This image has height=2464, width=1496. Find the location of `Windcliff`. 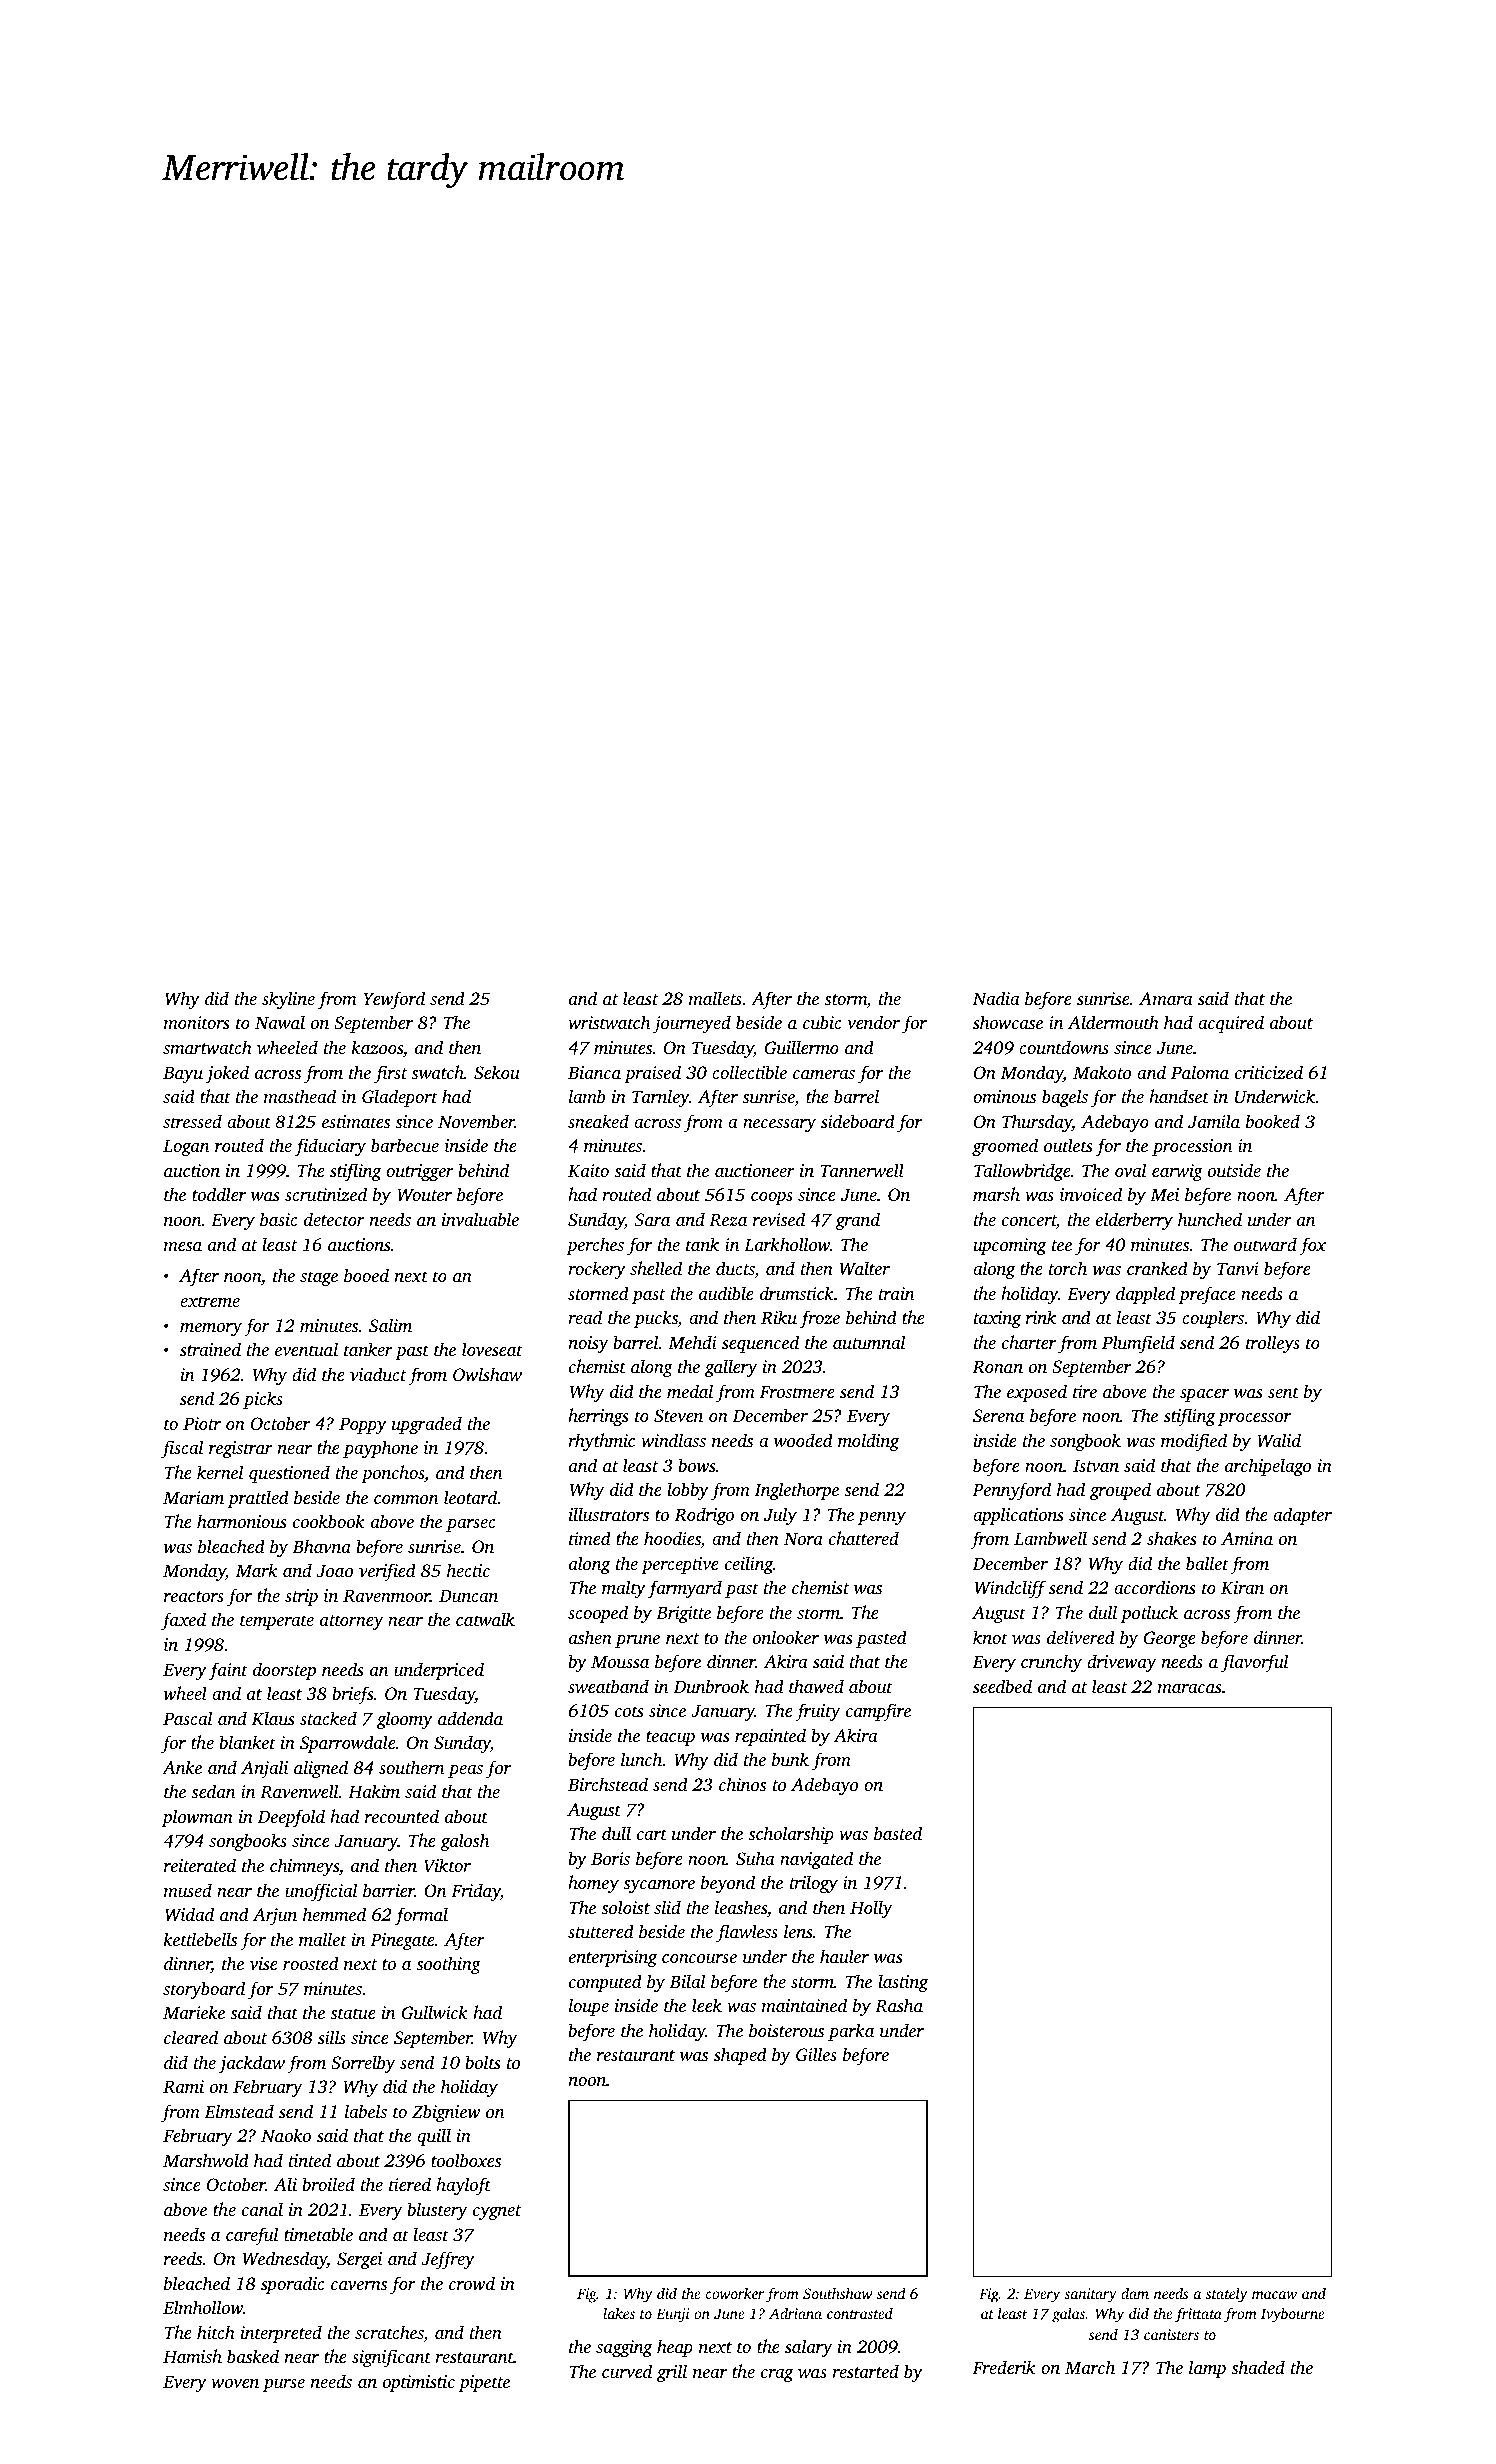

Windcliff is located at coordinates (1010, 1589).
